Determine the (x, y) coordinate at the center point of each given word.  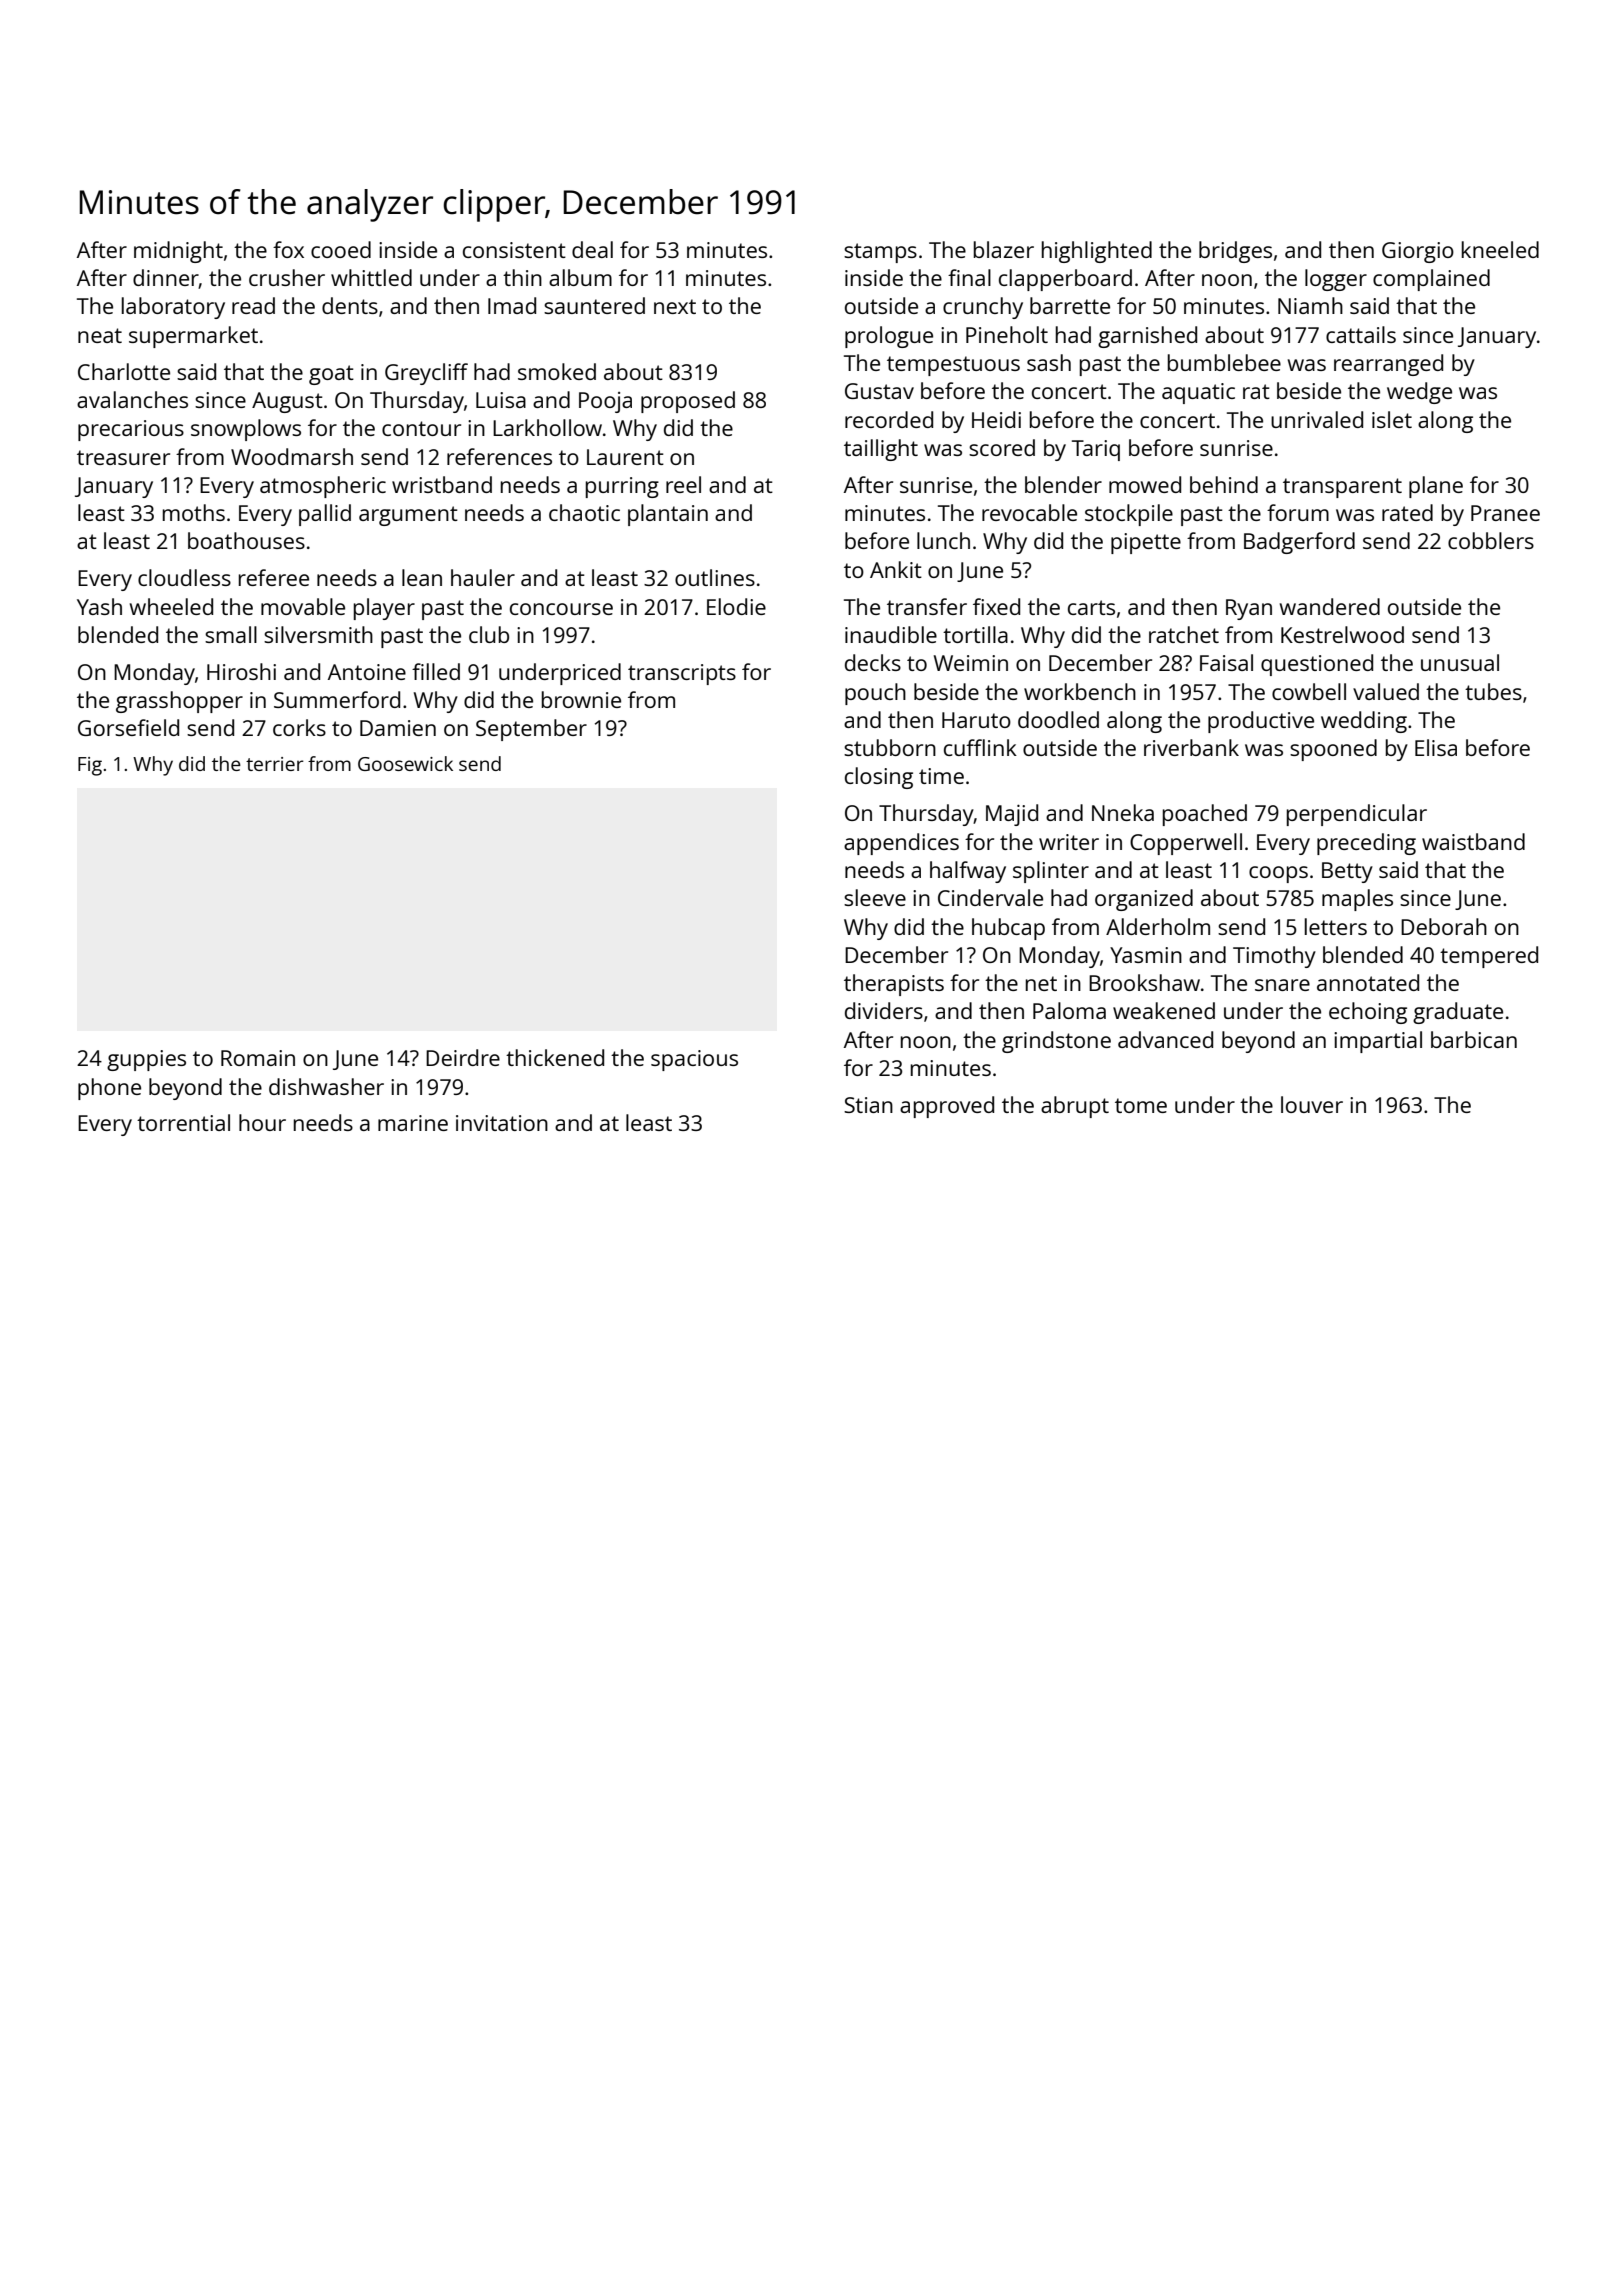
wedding (1364, 722)
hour (262, 1122)
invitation (502, 1123)
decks (873, 662)
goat (331, 375)
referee (274, 577)
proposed (688, 402)
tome (1141, 1105)
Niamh (1310, 305)
